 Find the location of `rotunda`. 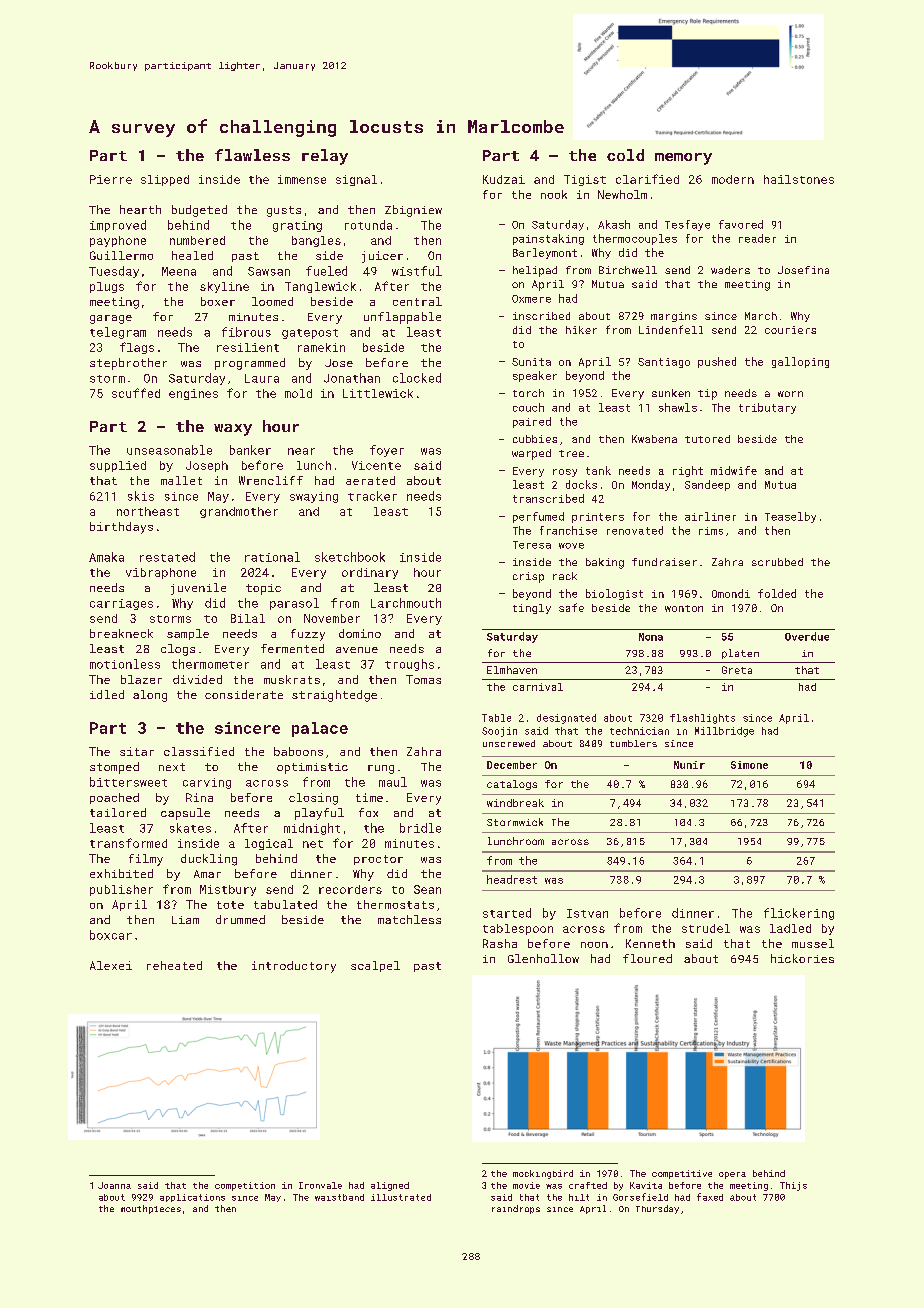

rotunda is located at coordinates (368, 225).
